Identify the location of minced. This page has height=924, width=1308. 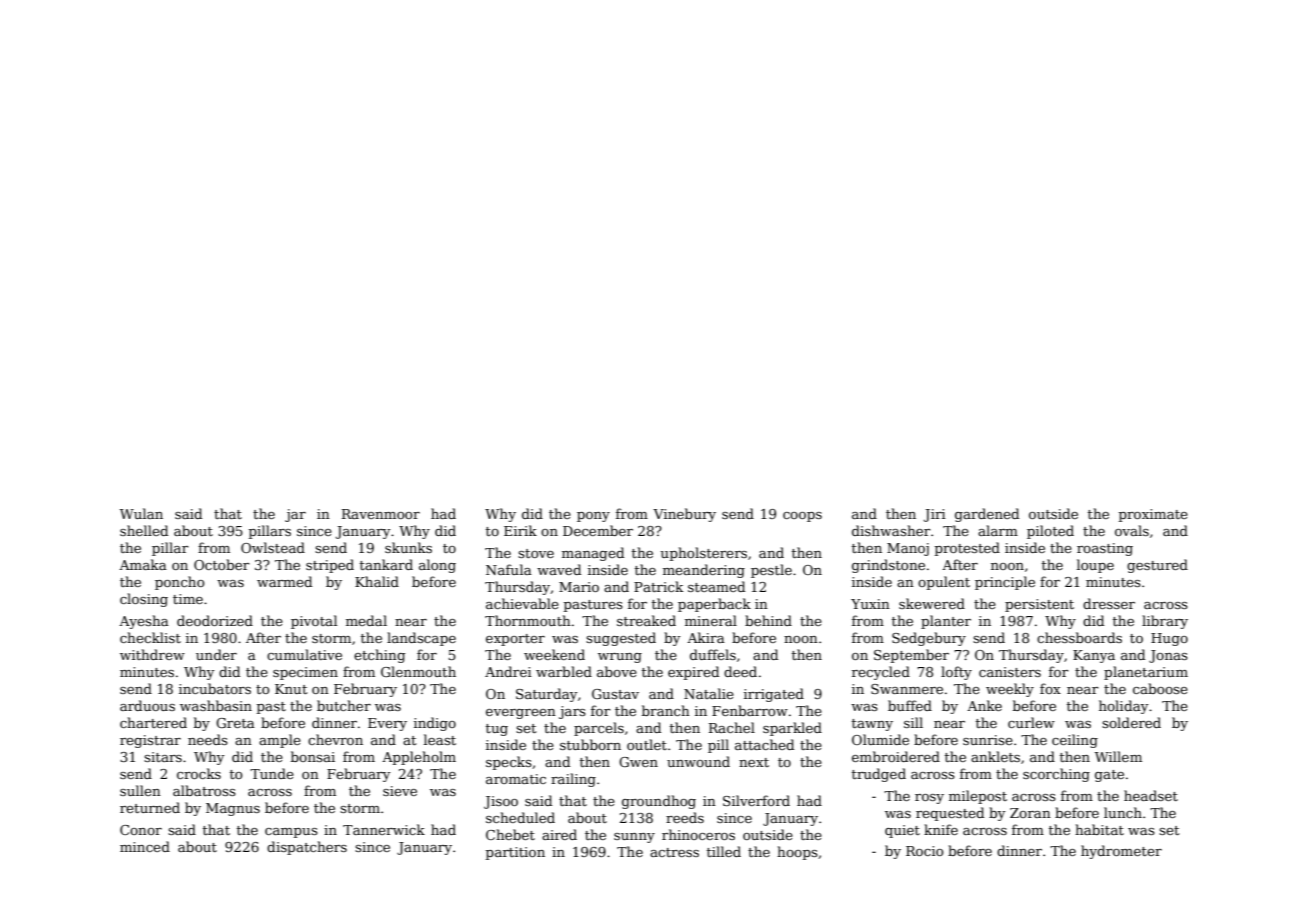
(145, 846).
